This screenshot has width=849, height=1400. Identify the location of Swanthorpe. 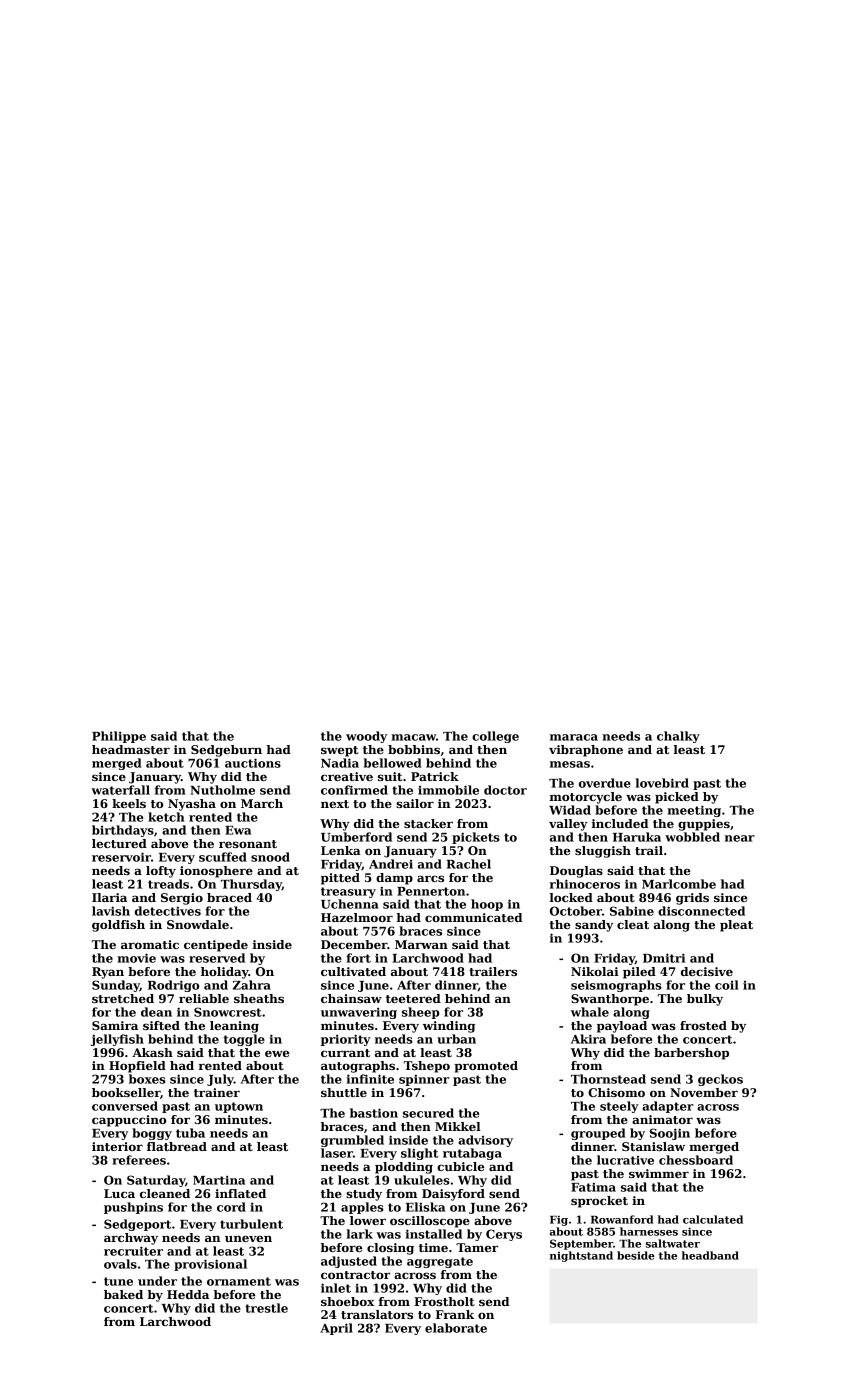
(610, 1000).
